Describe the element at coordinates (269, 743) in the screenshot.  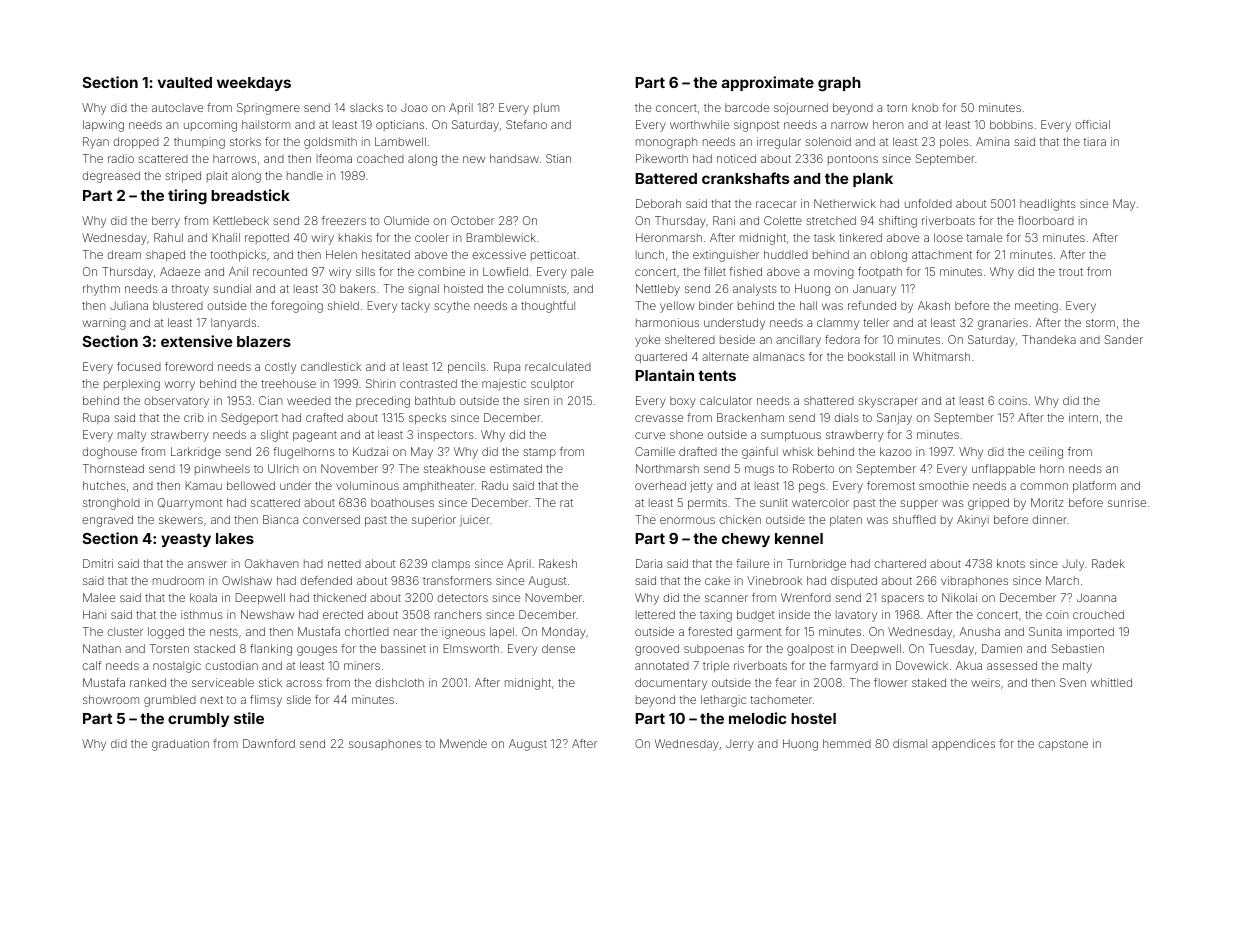
I see `Dawnford` at that location.
